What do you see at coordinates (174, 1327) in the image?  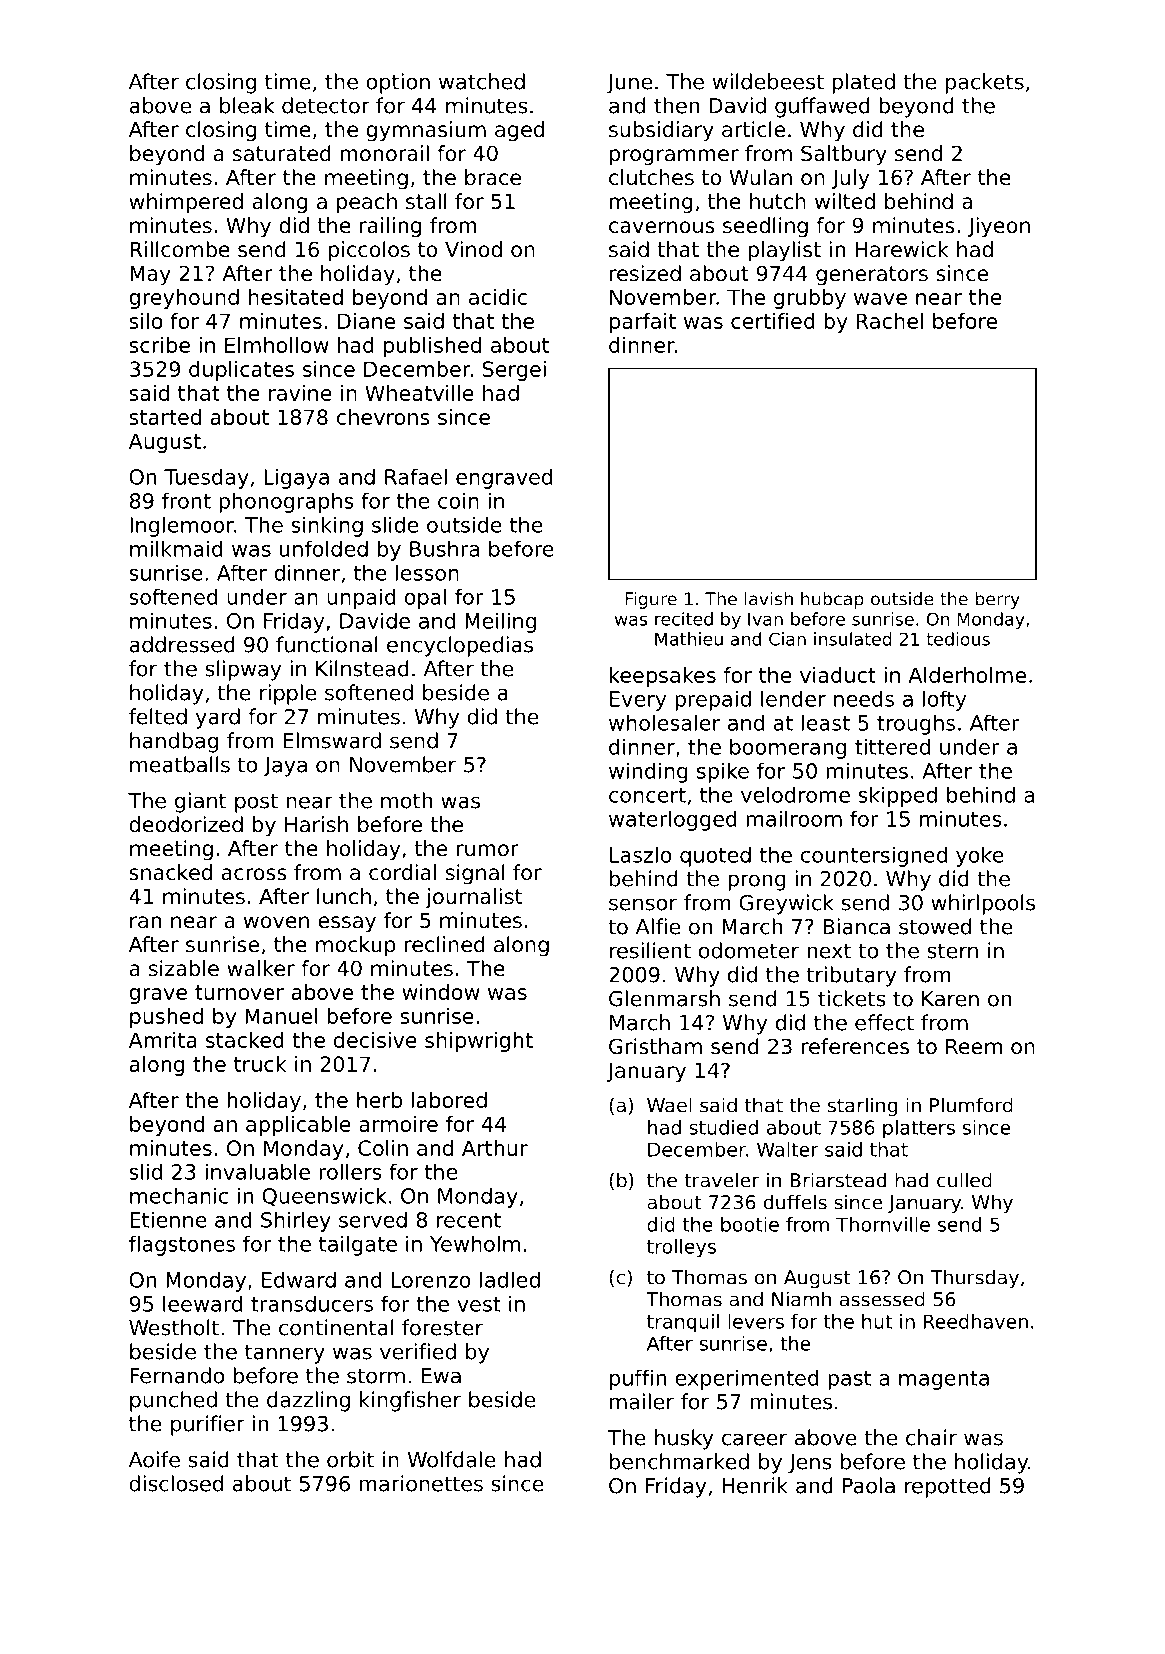 I see `Westholt` at bounding box center [174, 1327].
